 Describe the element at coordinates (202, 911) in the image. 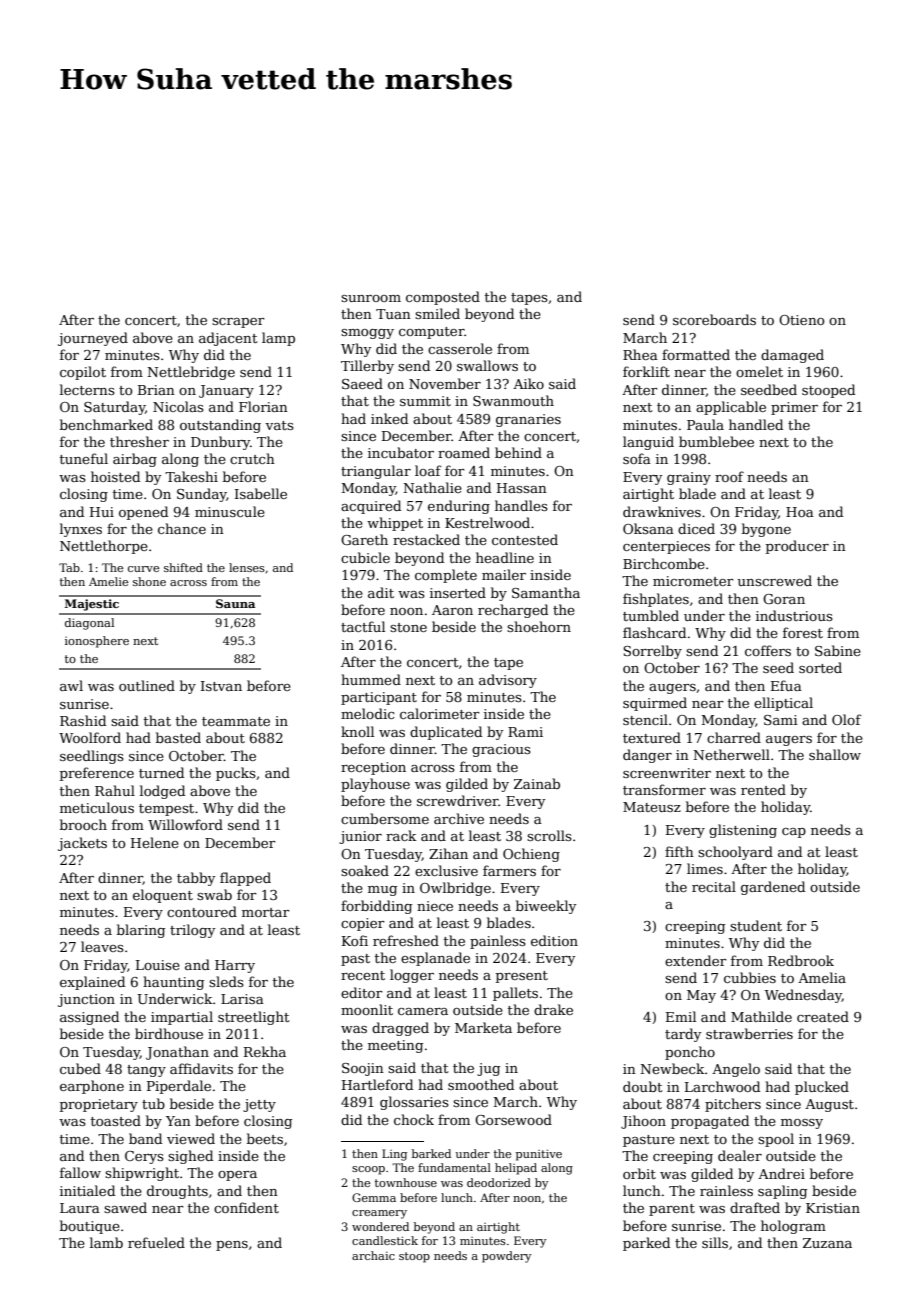

I see `contoured` at that location.
